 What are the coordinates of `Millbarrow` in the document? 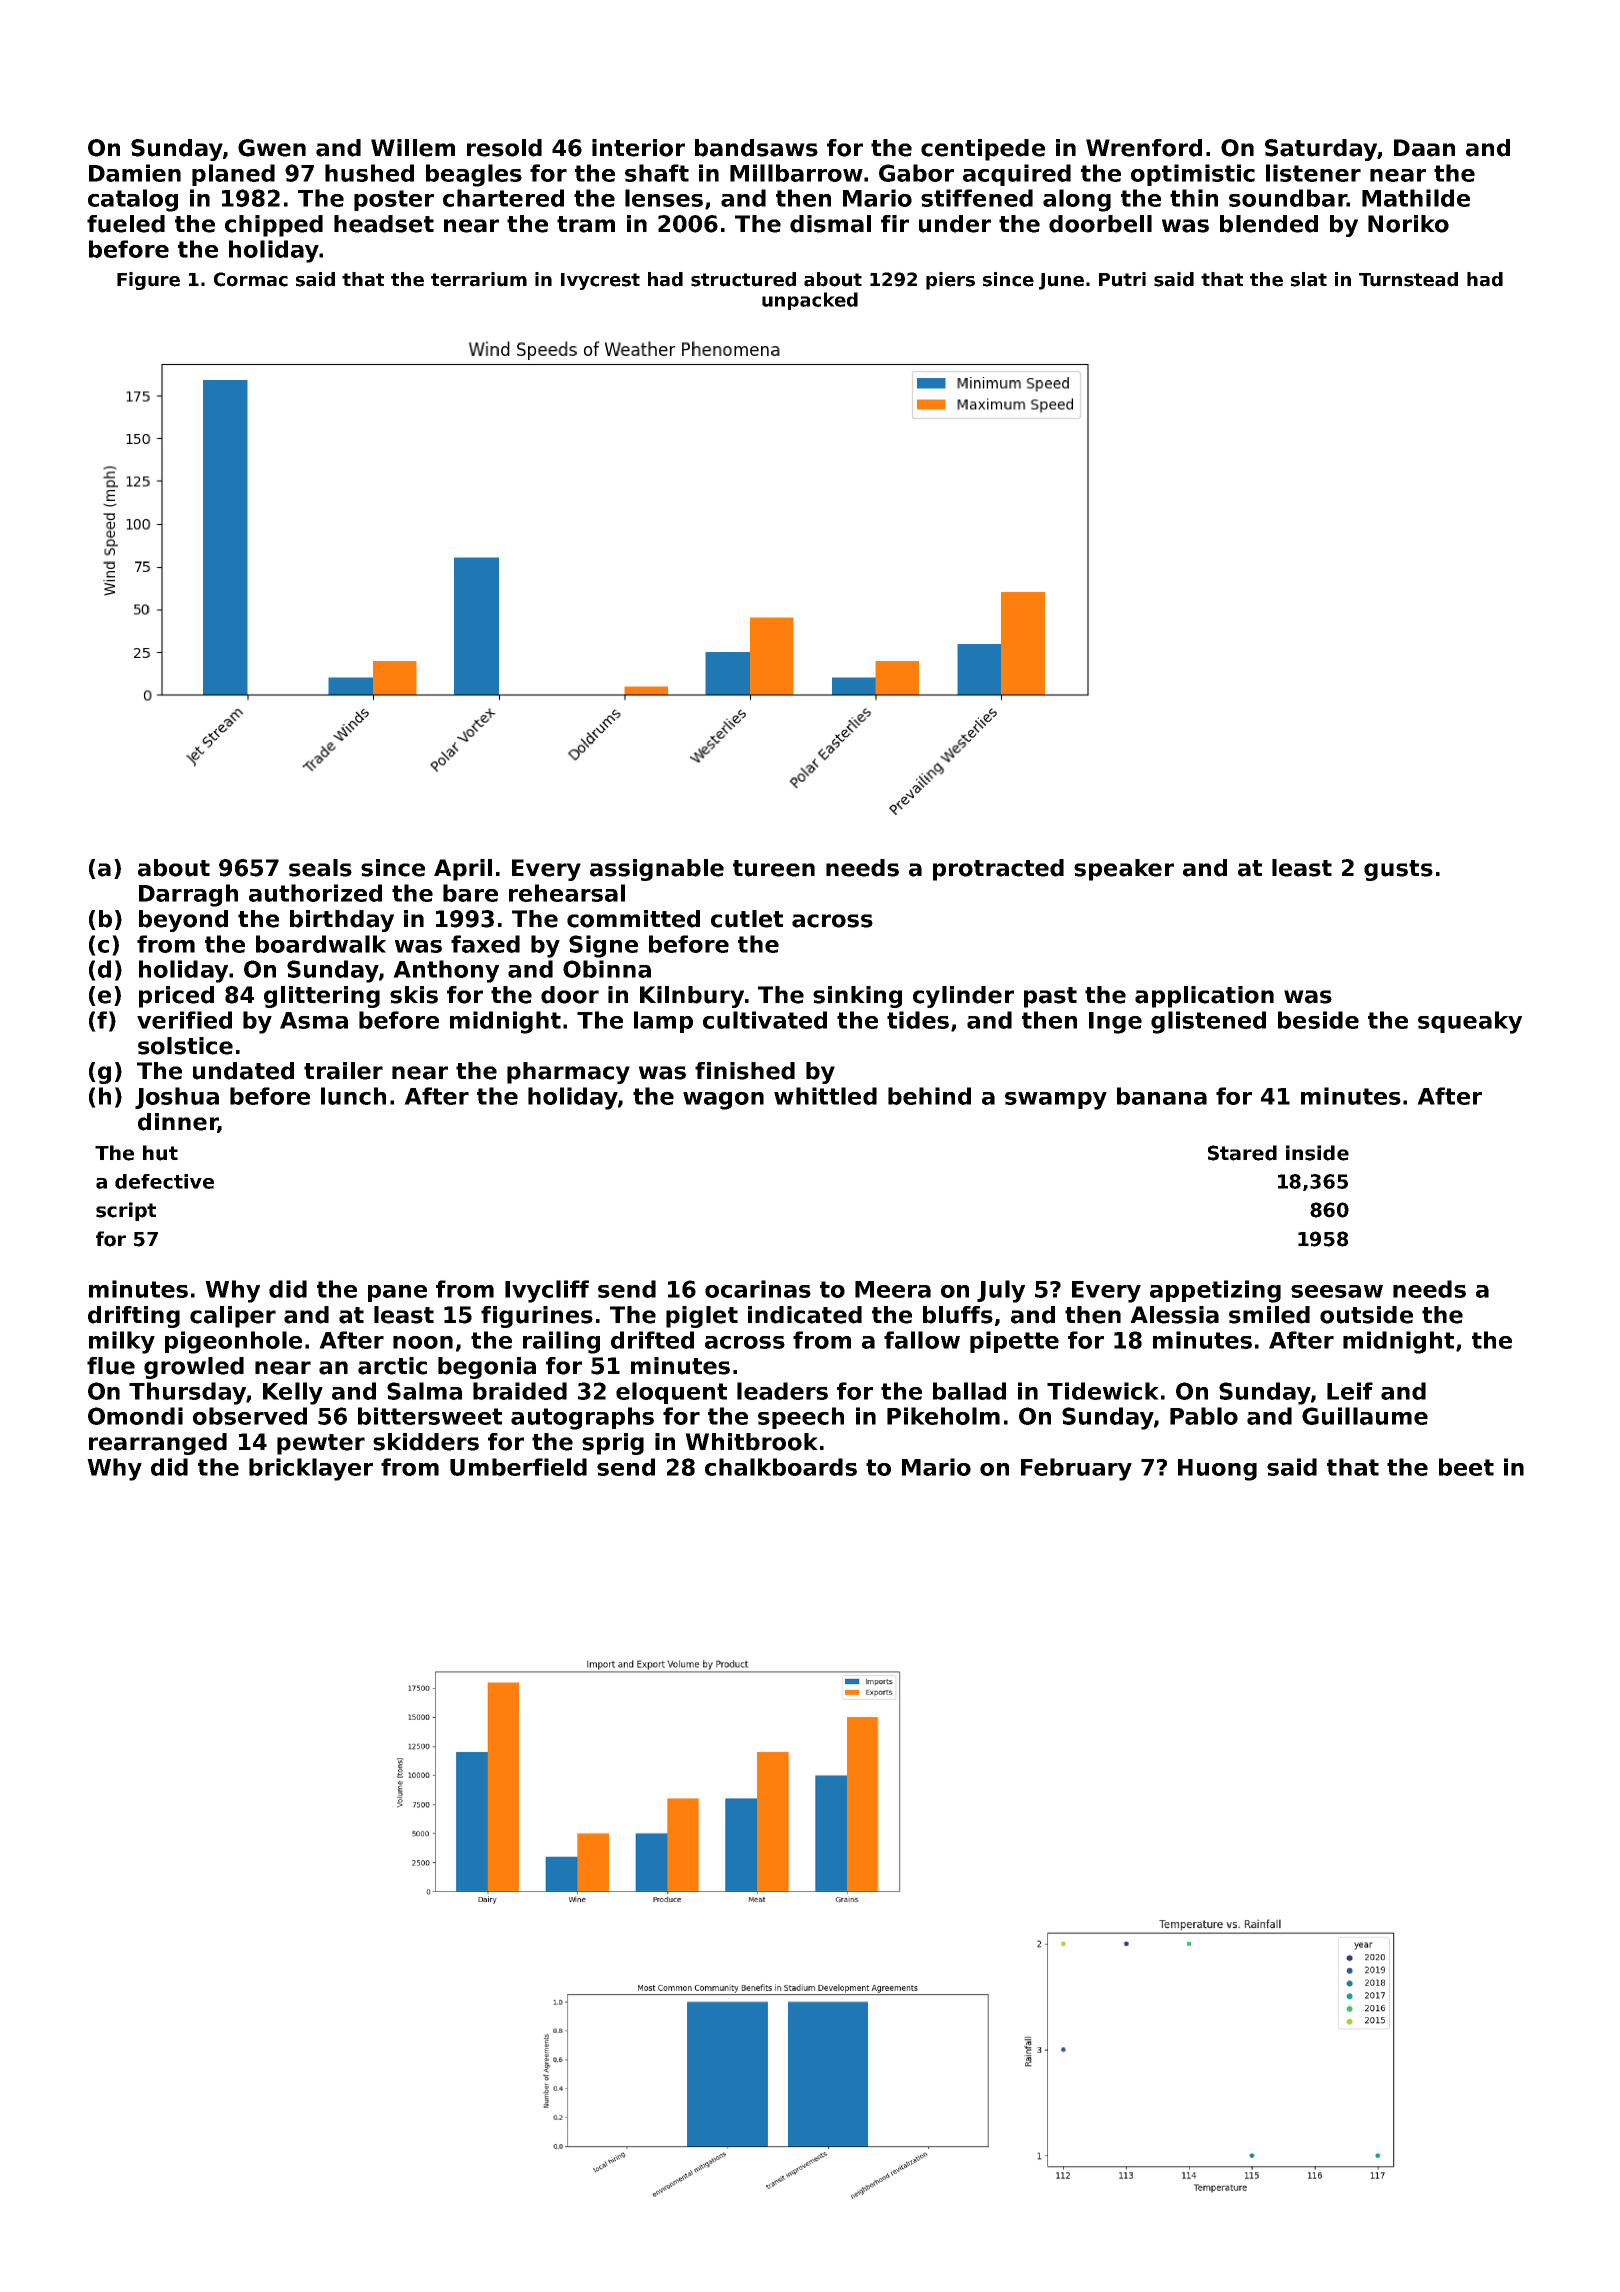 It's located at (796, 173).
